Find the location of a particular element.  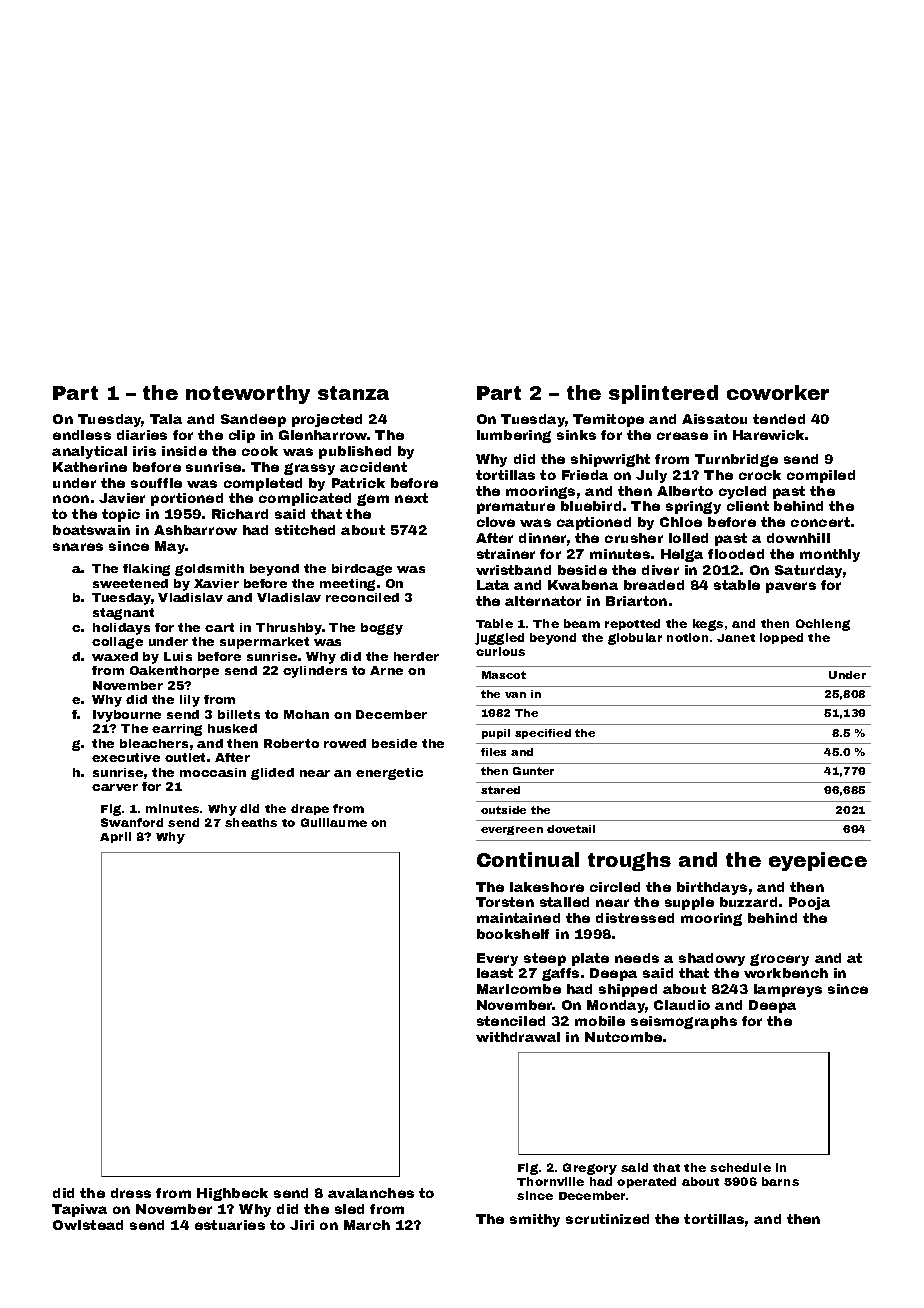

reconciled is located at coordinates (362, 597).
